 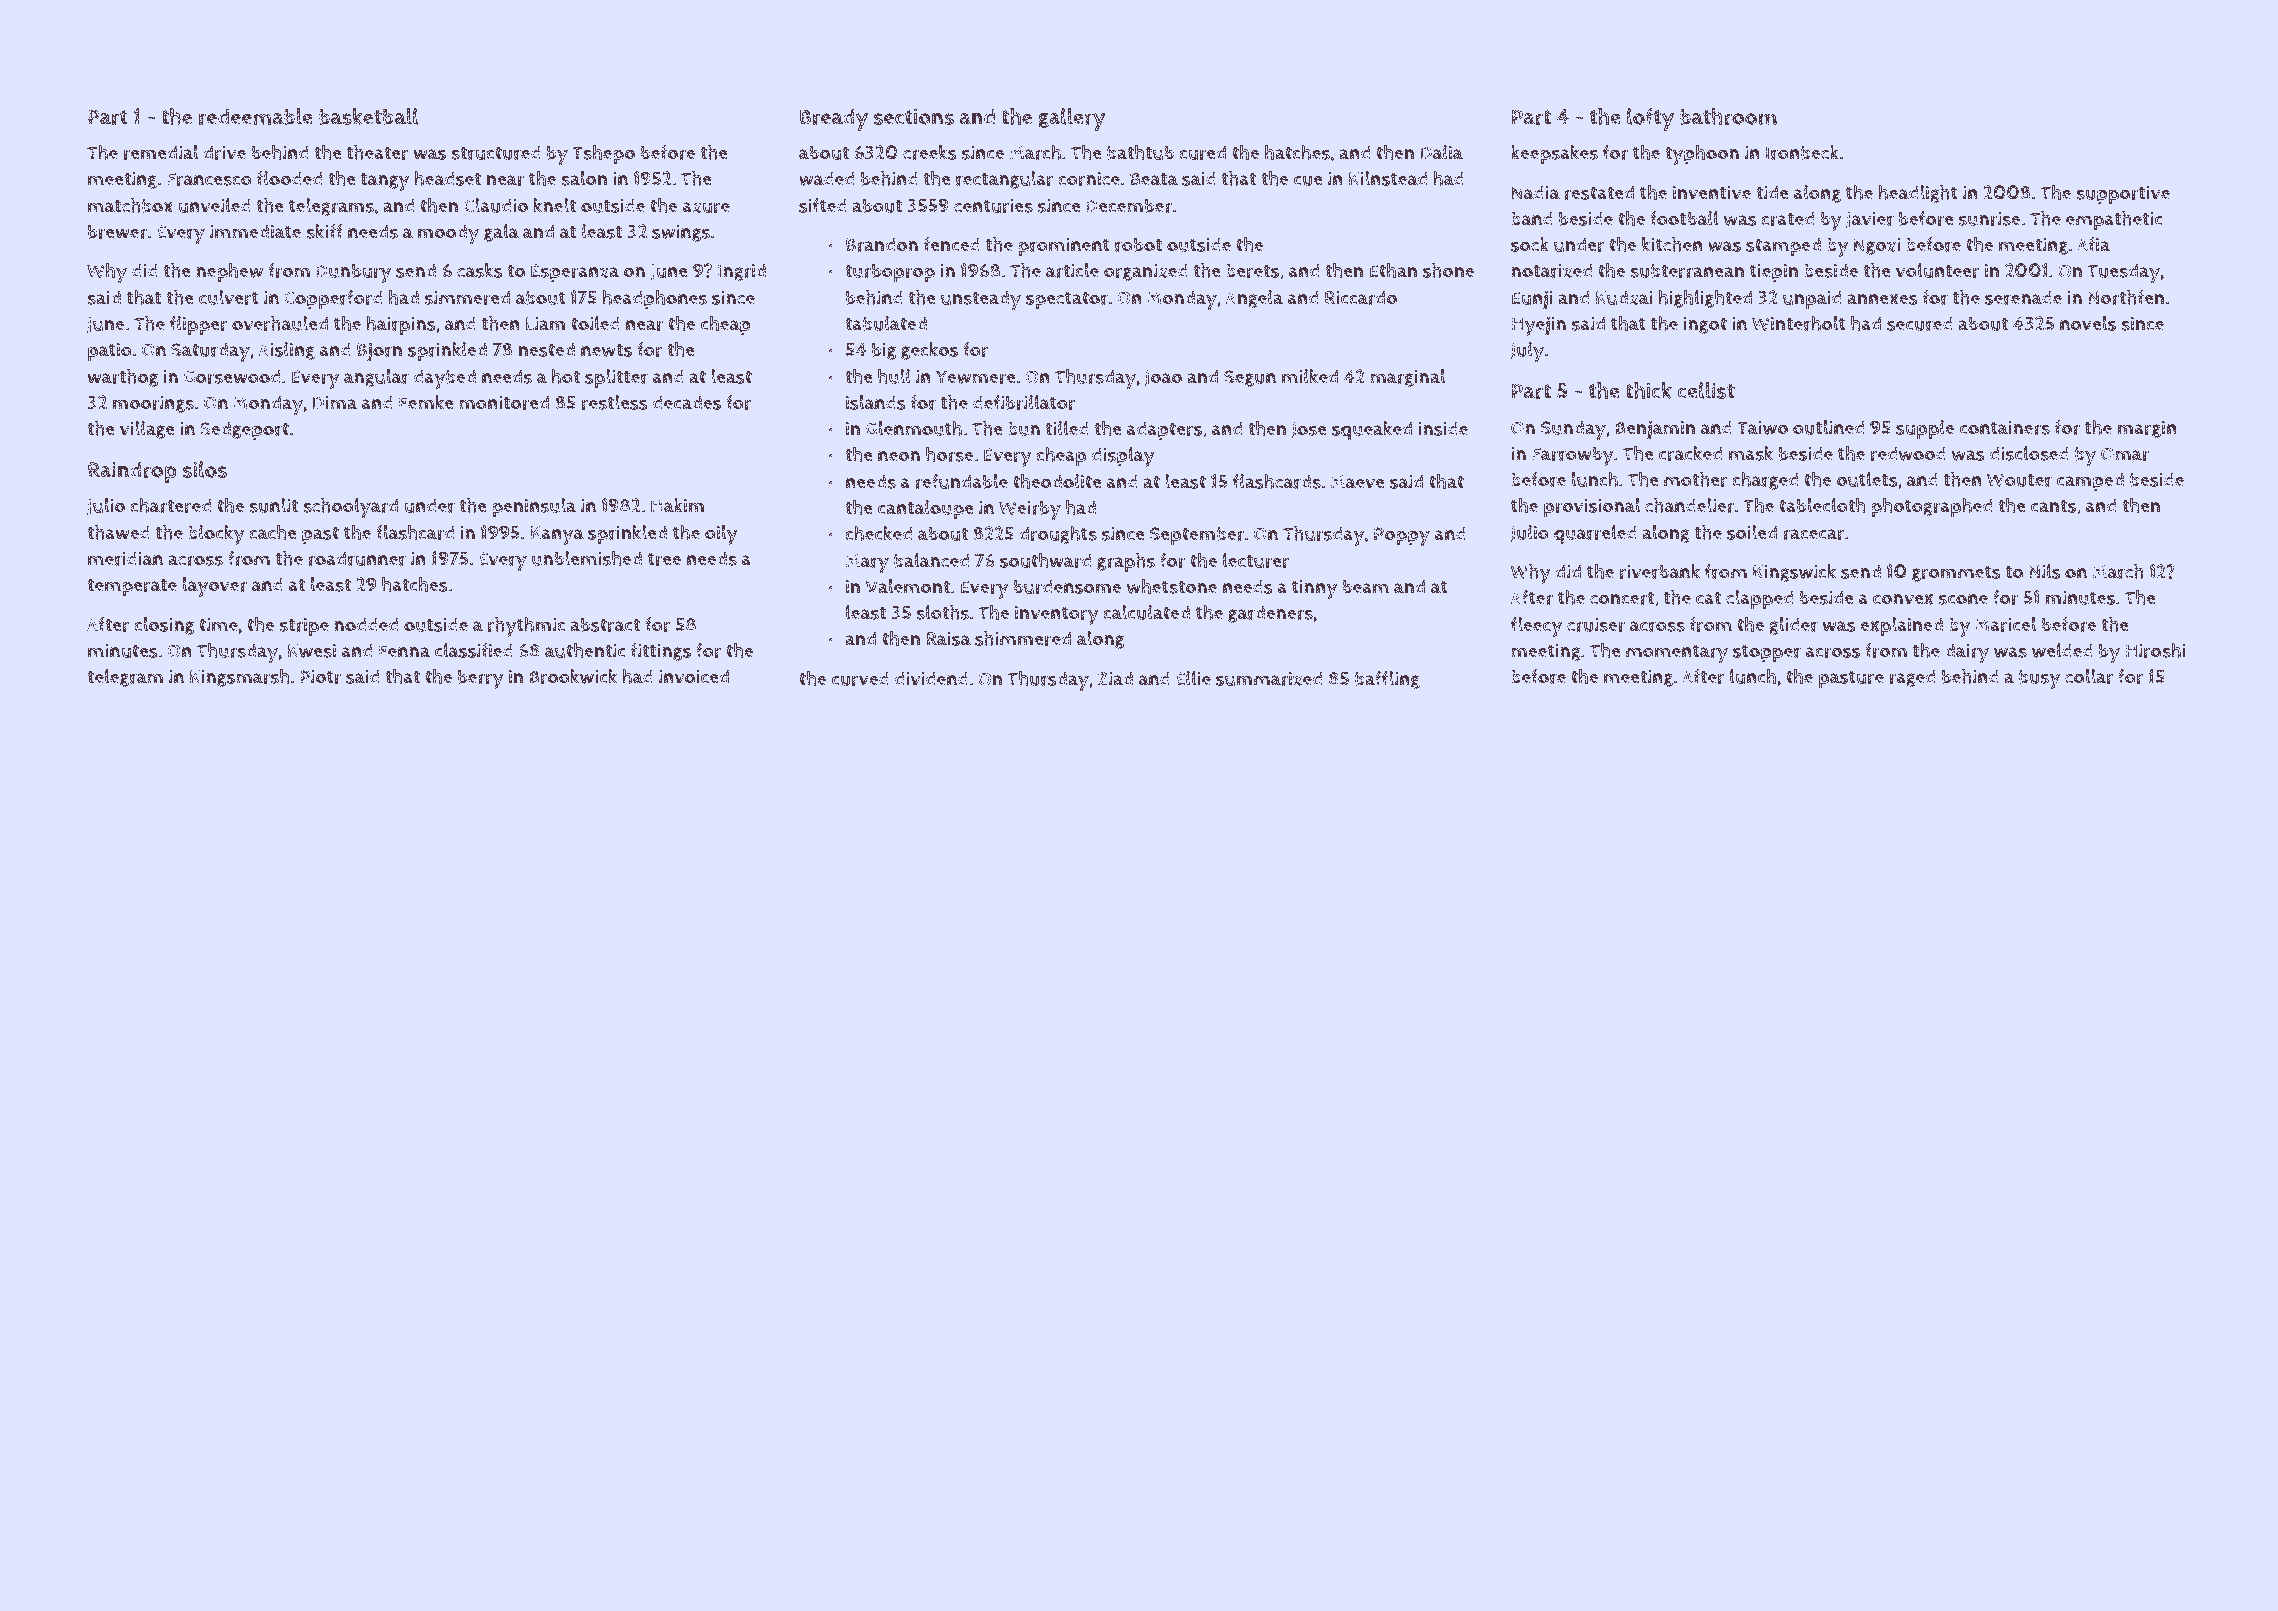 I want to click on Bready, so click(x=834, y=119).
